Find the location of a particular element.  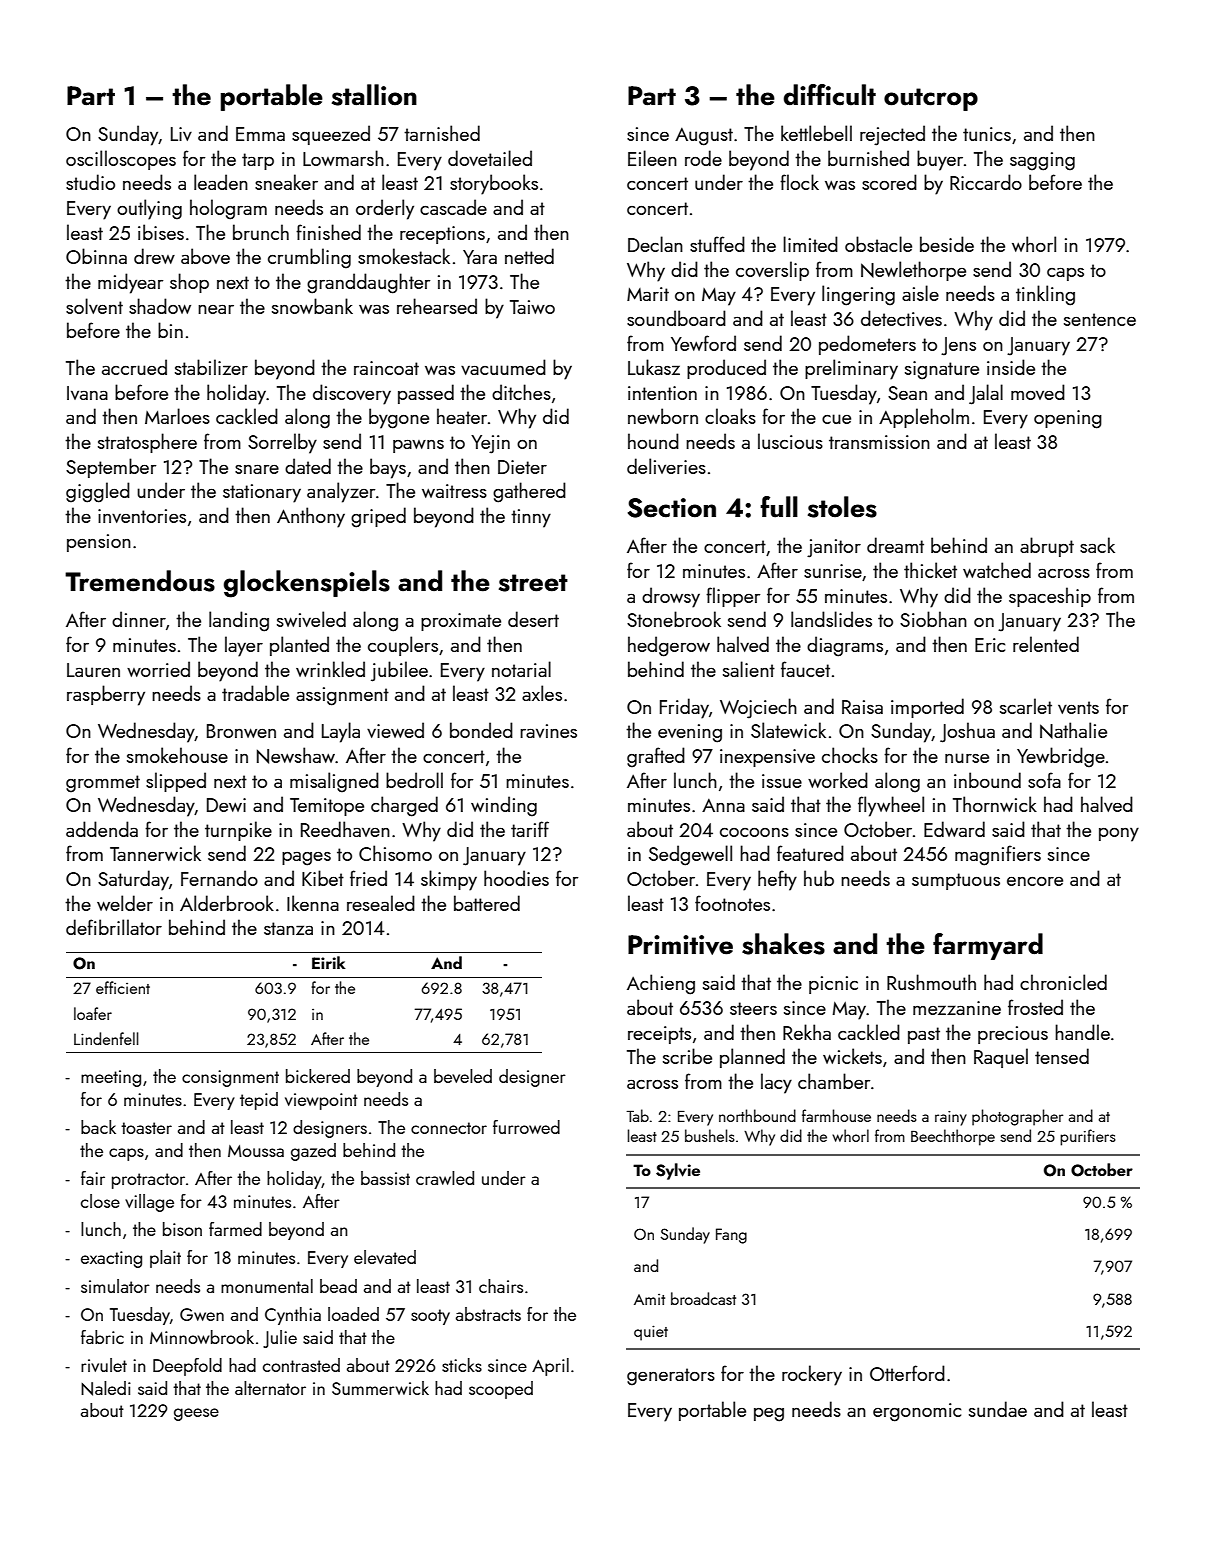

Anna is located at coordinates (723, 805).
